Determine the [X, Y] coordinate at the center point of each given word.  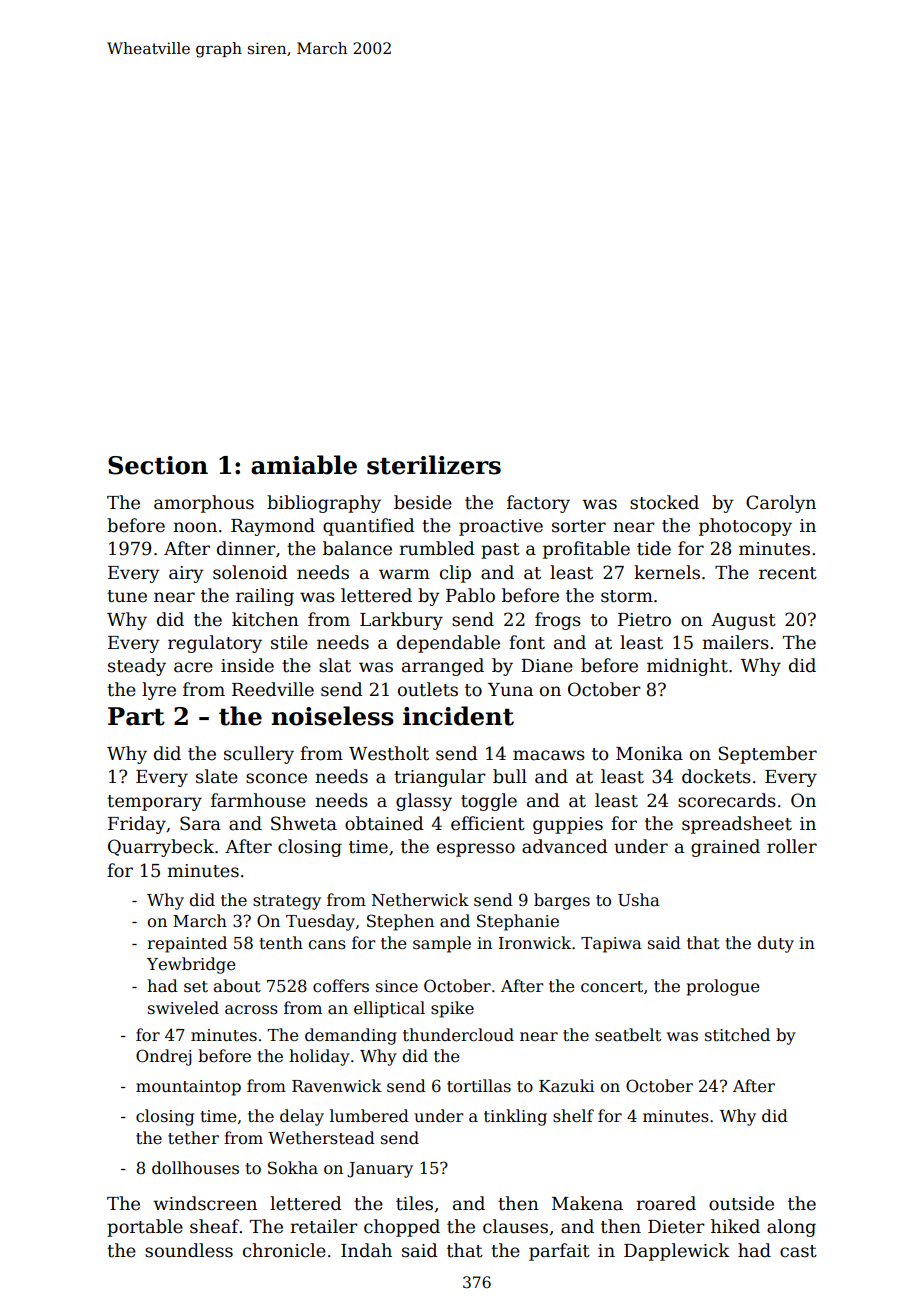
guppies [568, 825]
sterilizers [434, 465]
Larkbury [401, 621]
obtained [384, 823]
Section [158, 465]
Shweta [304, 823]
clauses [515, 1226]
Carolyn [781, 504]
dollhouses [195, 1168]
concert [612, 987]
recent [788, 573]
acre [193, 667]
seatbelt [628, 1035]
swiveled [183, 1007]
